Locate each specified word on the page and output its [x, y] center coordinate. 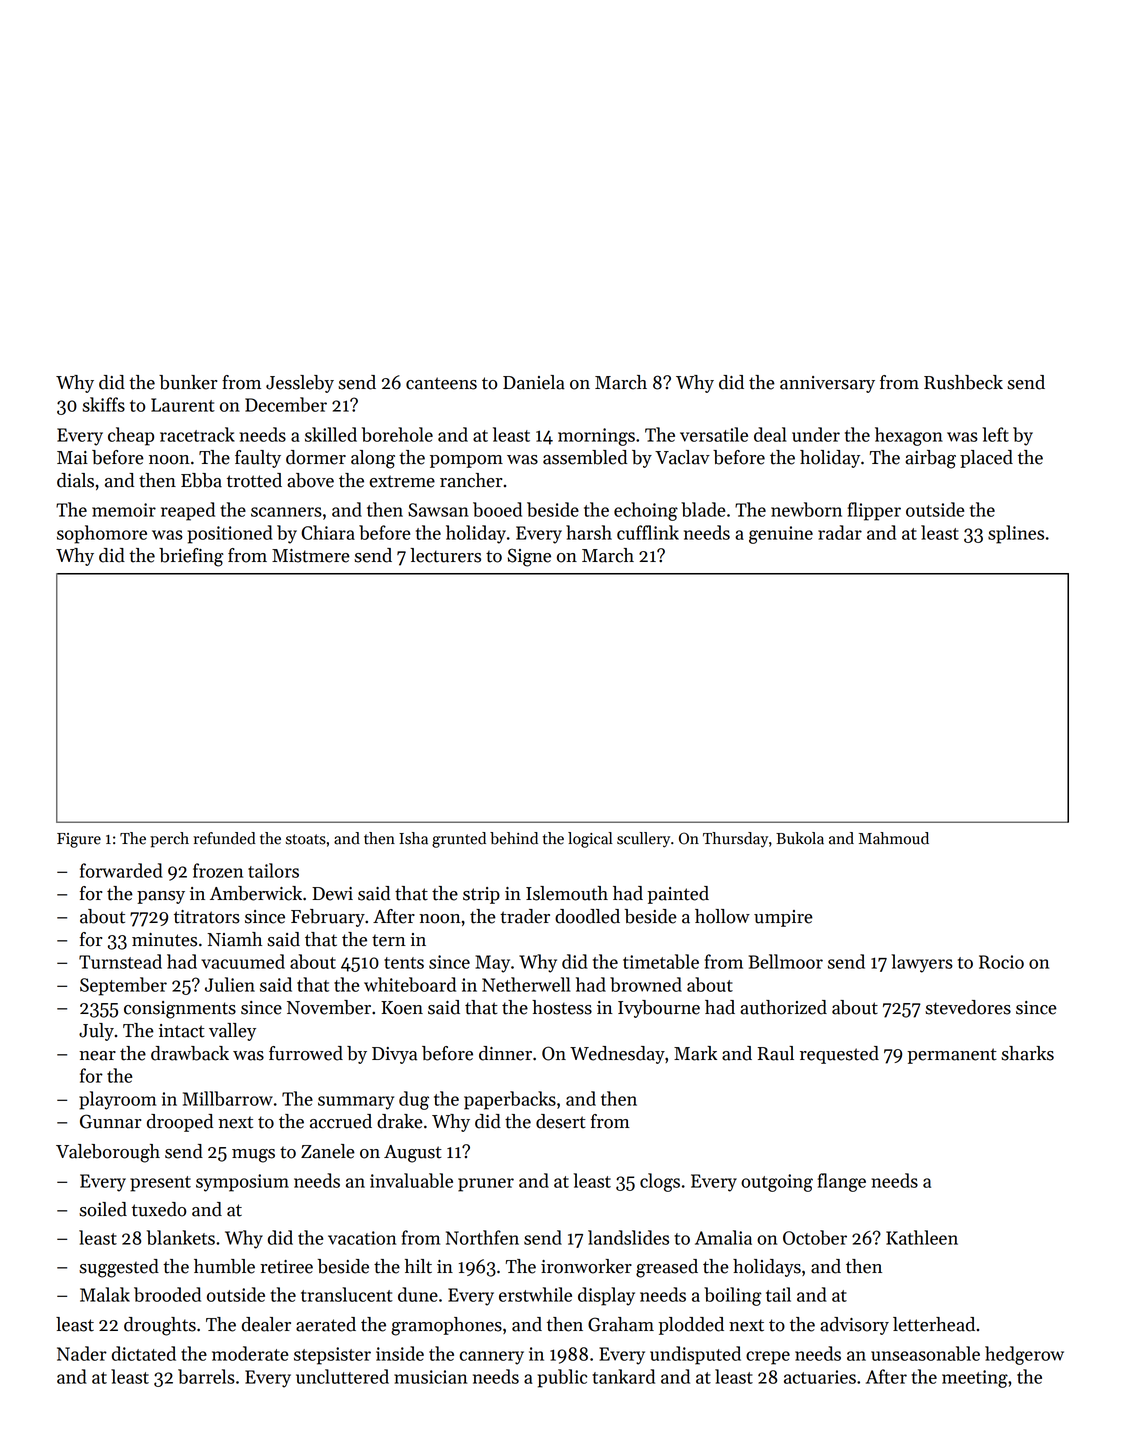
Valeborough [108, 1153]
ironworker [586, 1266]
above [310, 480]
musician [430, 1377]
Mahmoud [894, 838]
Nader [82, 1353]
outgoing [777, 1183]
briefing [191, 557]
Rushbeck [963, 382]
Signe [529, 557]
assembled [585, 457]
